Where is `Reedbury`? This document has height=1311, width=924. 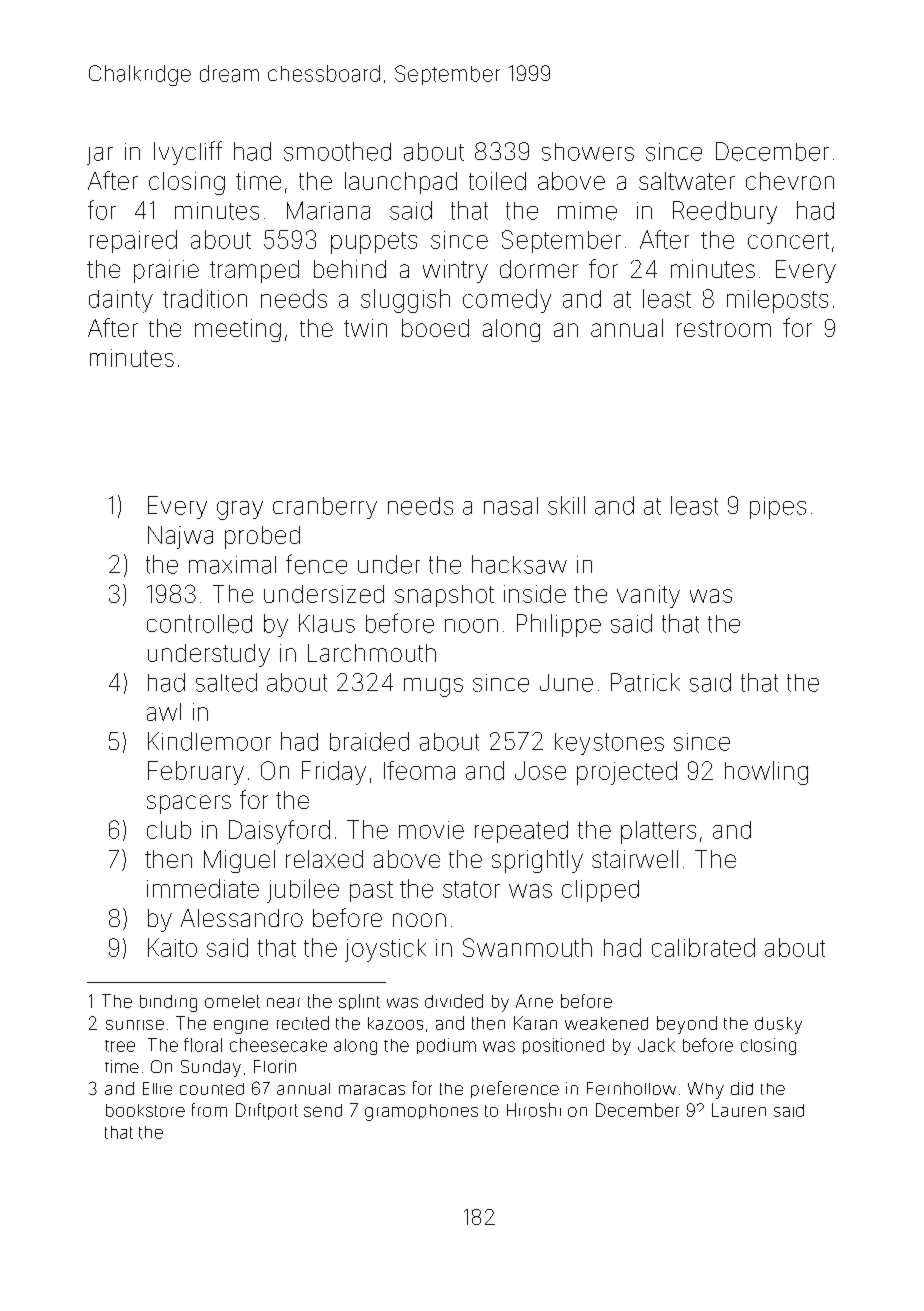 Reedbury is located at coordinates (725, 212).
